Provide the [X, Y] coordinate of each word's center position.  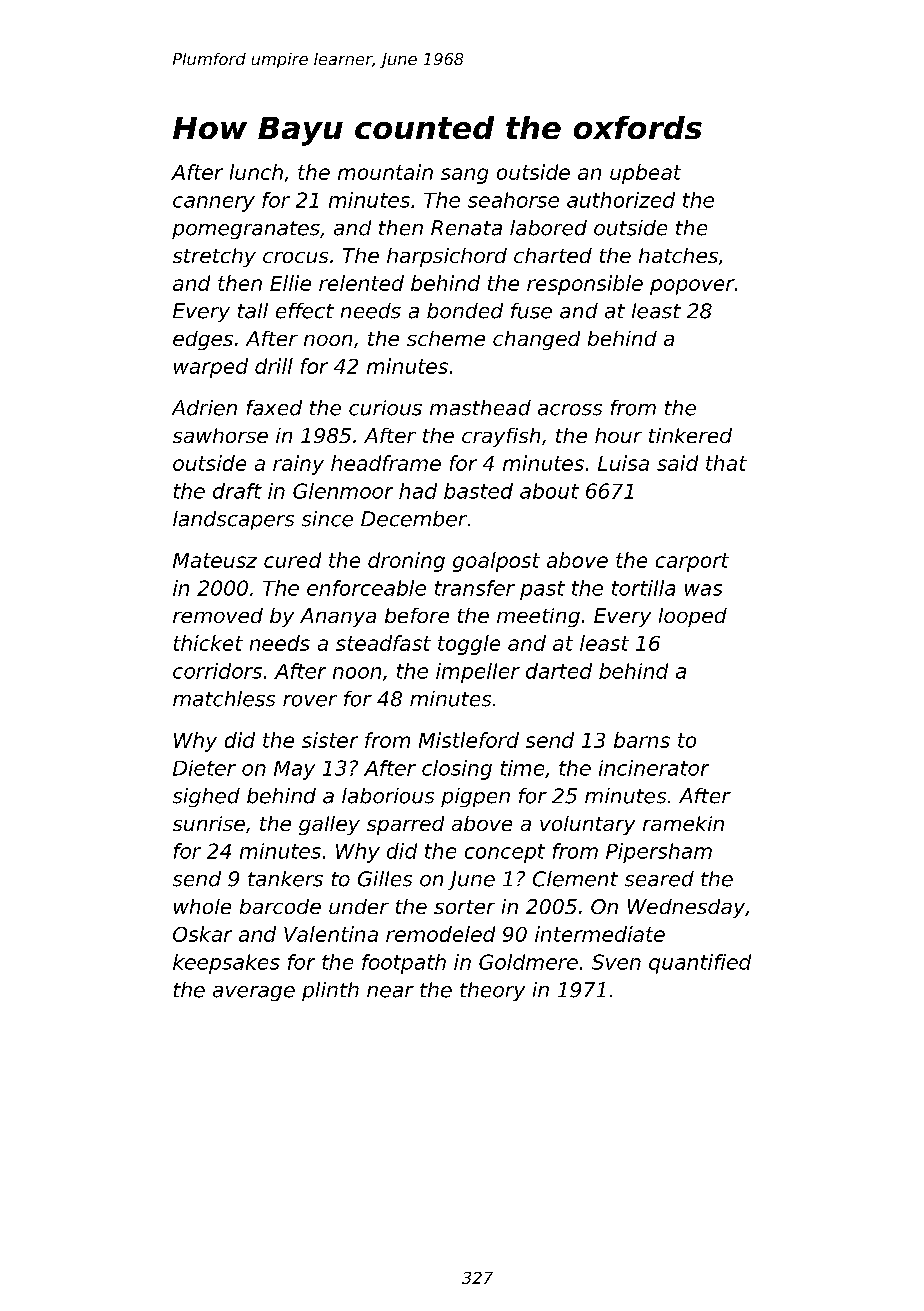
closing [457, 770]
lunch [256, 172]
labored [548, 228]
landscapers [233, 520]
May [294, 770]
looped [693, 617]
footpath [404, 964]
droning [406, 562]
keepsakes [226, 964]
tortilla [643, 588]
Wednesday [686, 908]
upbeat [645, 174]
